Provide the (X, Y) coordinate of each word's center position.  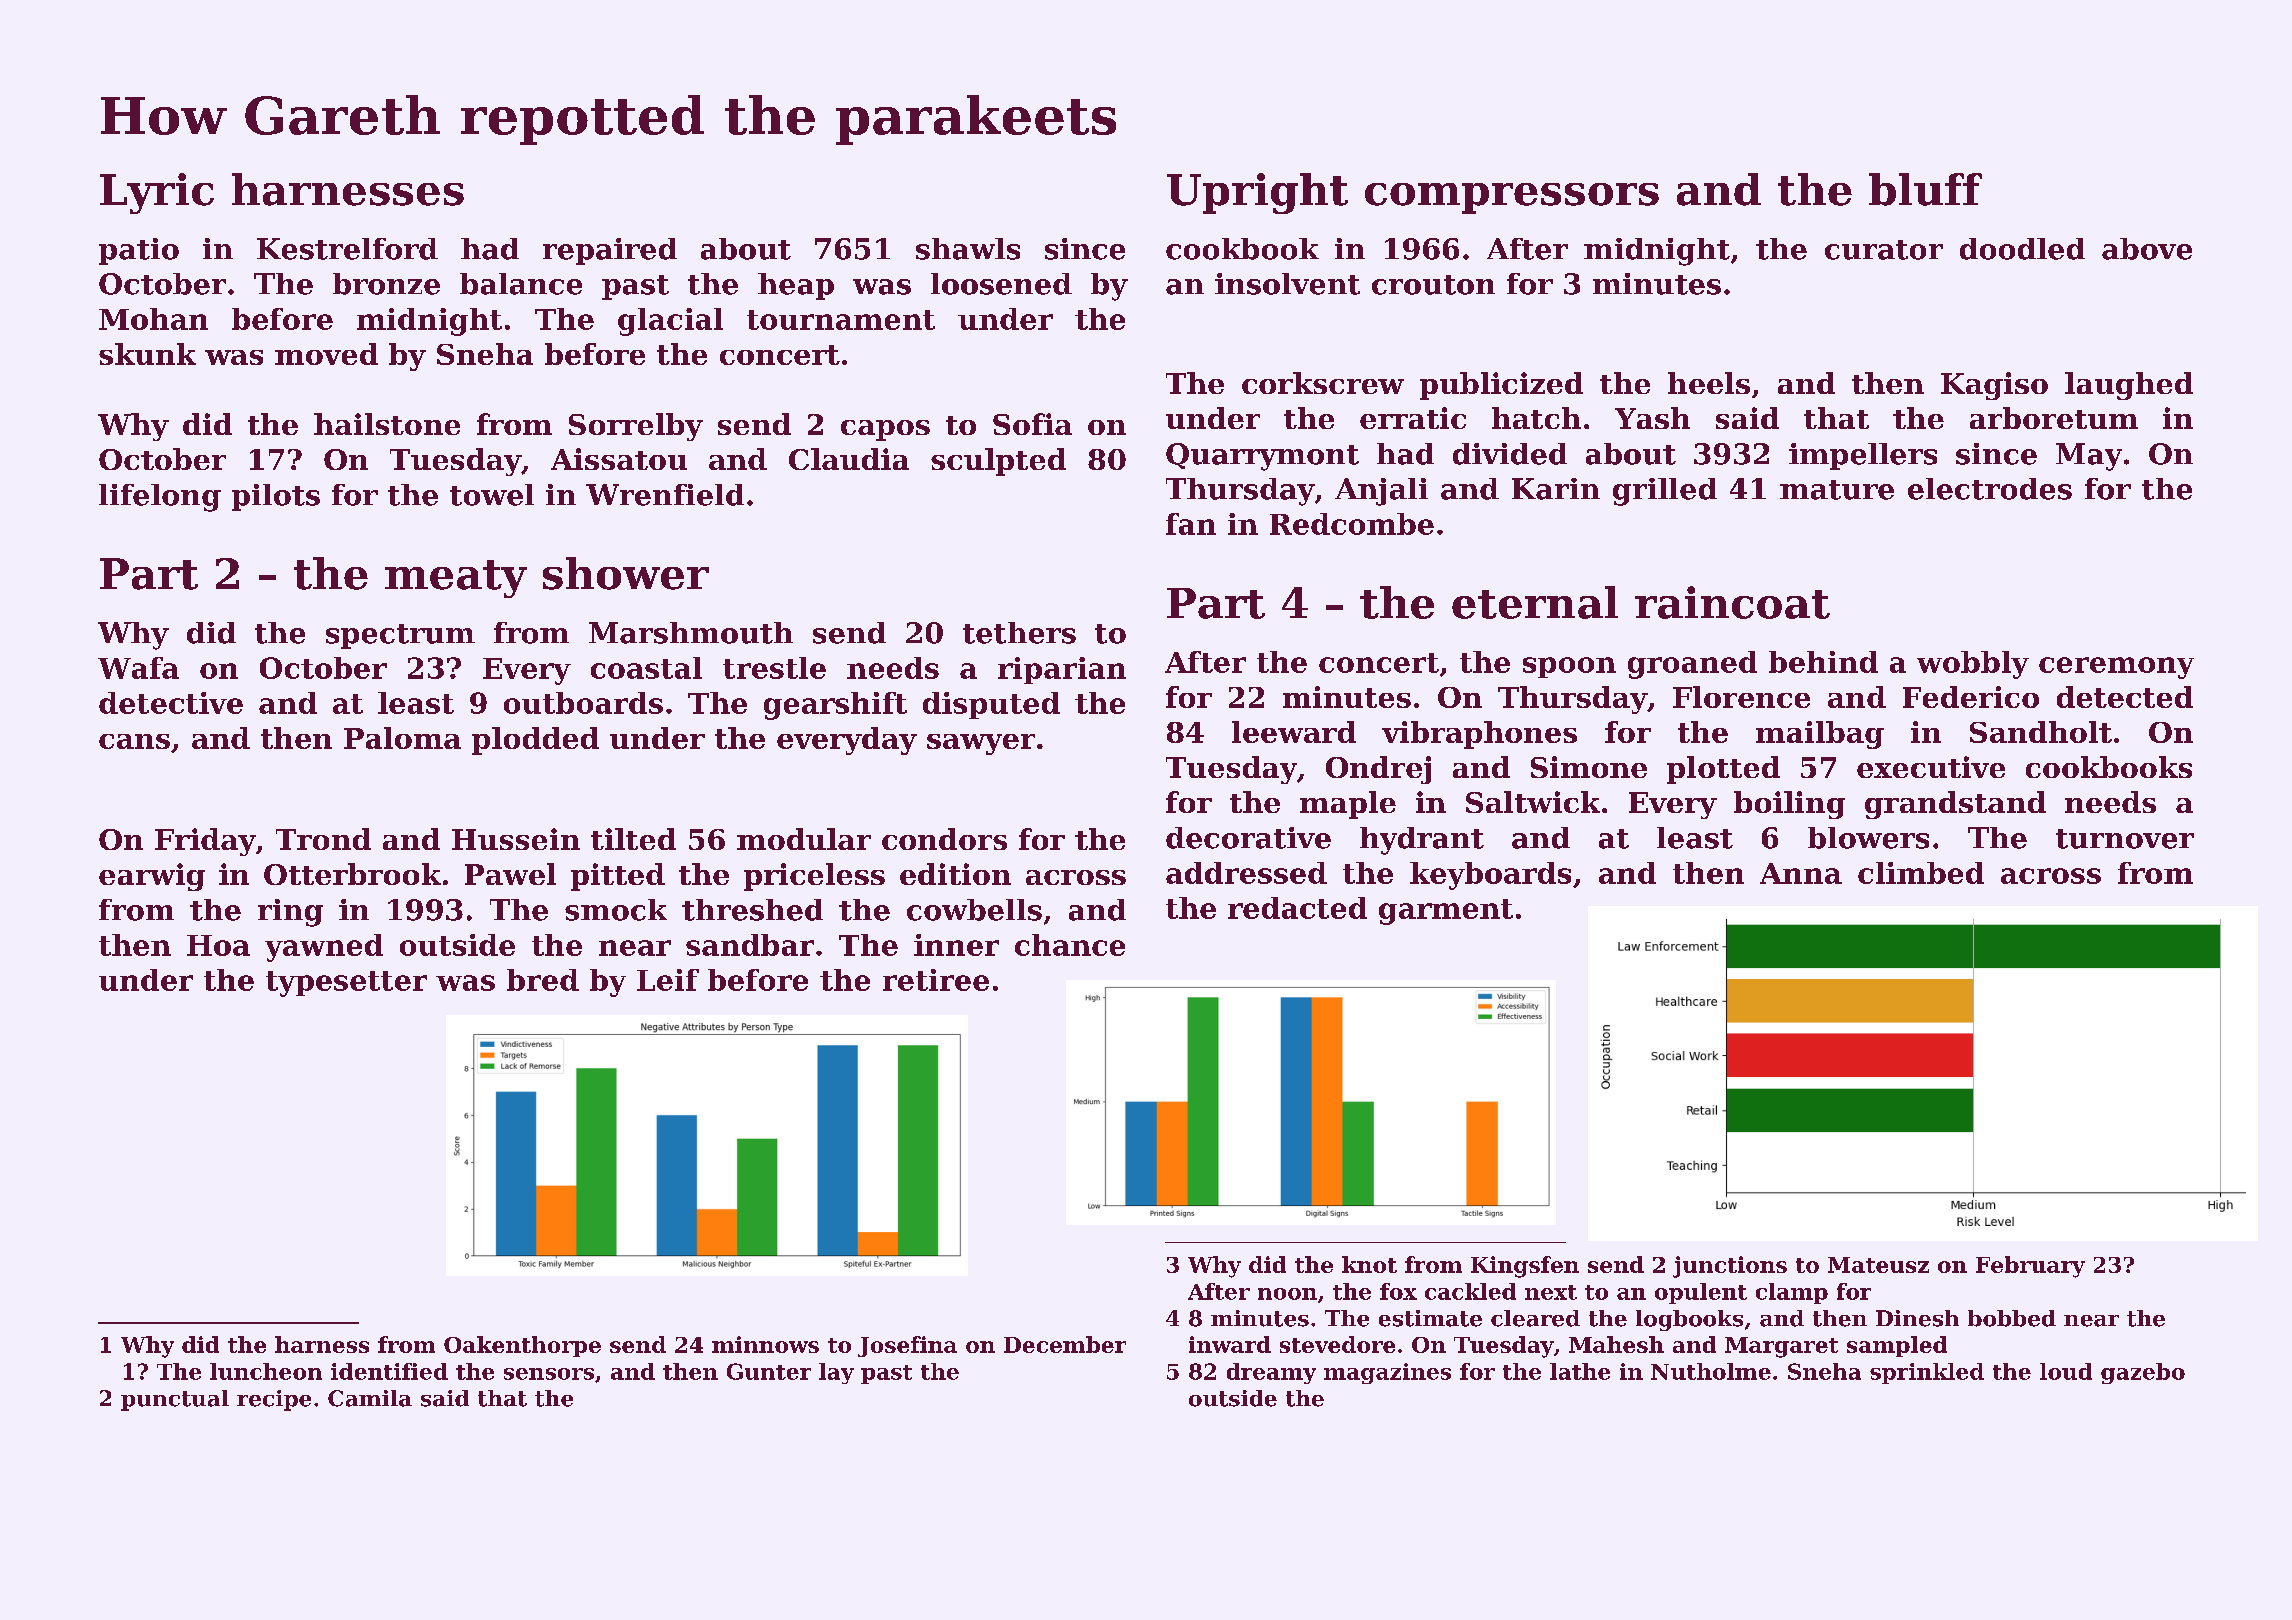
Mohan (153, 319)
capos (885, 430)
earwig (152, 877)
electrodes (1990, 489)
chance (1070, 945)
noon (1287, 1294)
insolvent (1287, 284)
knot (1369, 1264)
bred (543, 980)
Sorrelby (636, 427)
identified (389, 1371)
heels (1709, 383)
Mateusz (1878, 1265)
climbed (1921, 873)
